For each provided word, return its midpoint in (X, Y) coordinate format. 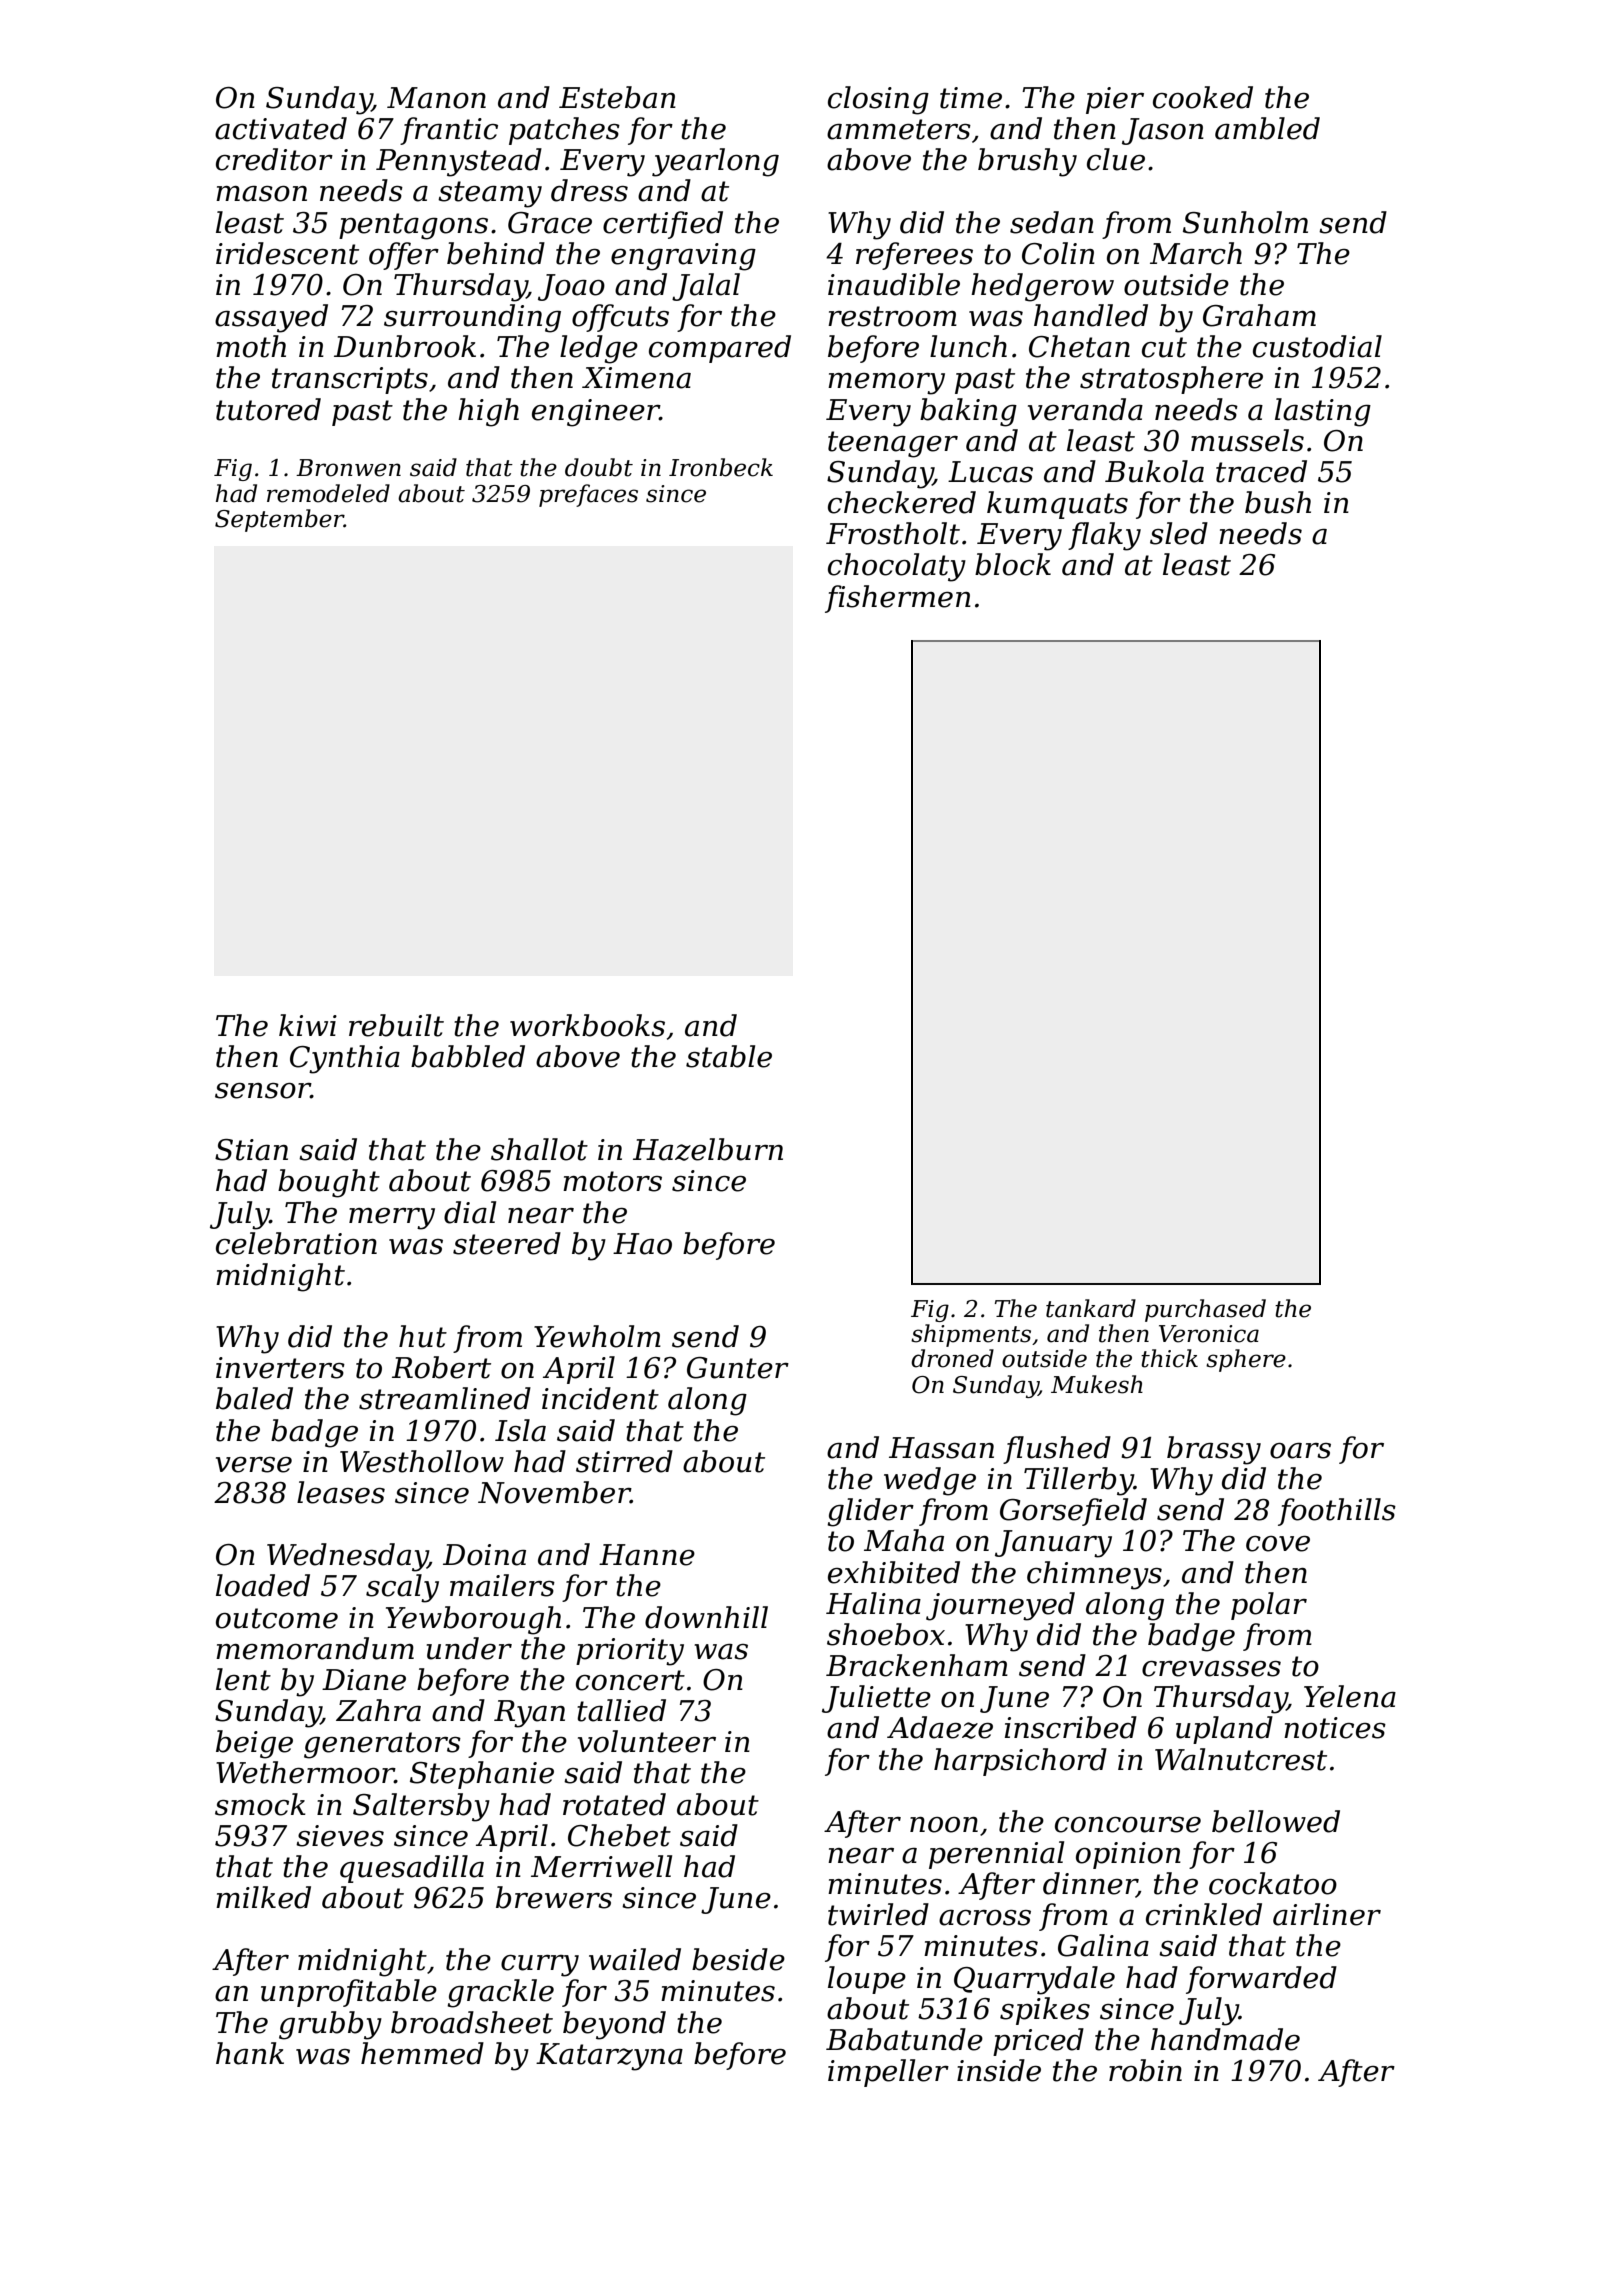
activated (281, 128)
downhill (706, 1617)
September (279, 520)
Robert (441, 1367)
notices (1335, 1728)
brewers (554, 1897)
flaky (1104, 536)
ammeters (899, 129)
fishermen (898, 599)
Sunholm (1245, 222)
